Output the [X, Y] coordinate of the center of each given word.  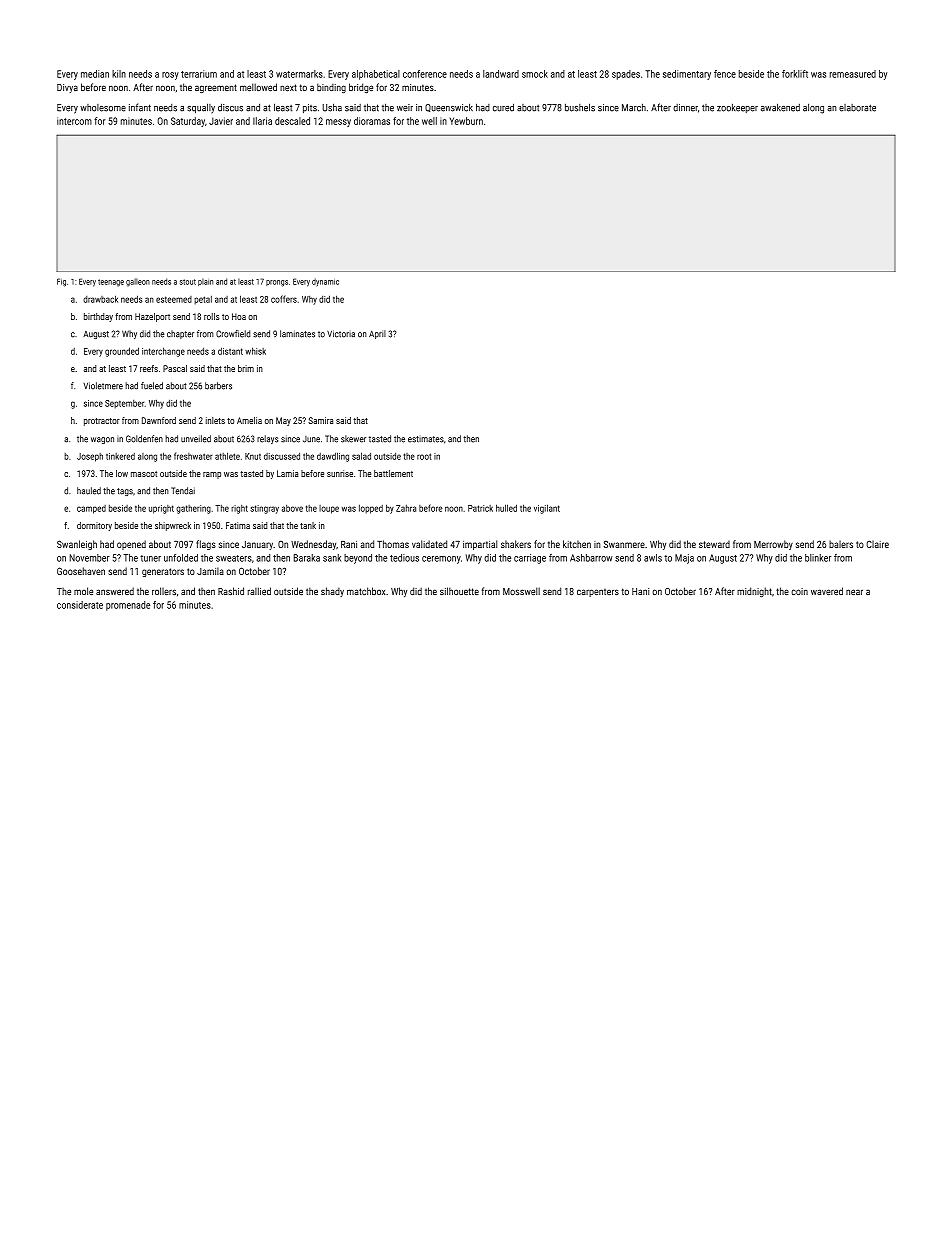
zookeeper [737, 108]
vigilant [547, 509]
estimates [426, 439]
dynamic [325, 282]
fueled [152, 386]
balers [841, 544]
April [377, 334]
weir [405, 108]
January [257, 545]
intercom [74, 121]
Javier [221, 121]
